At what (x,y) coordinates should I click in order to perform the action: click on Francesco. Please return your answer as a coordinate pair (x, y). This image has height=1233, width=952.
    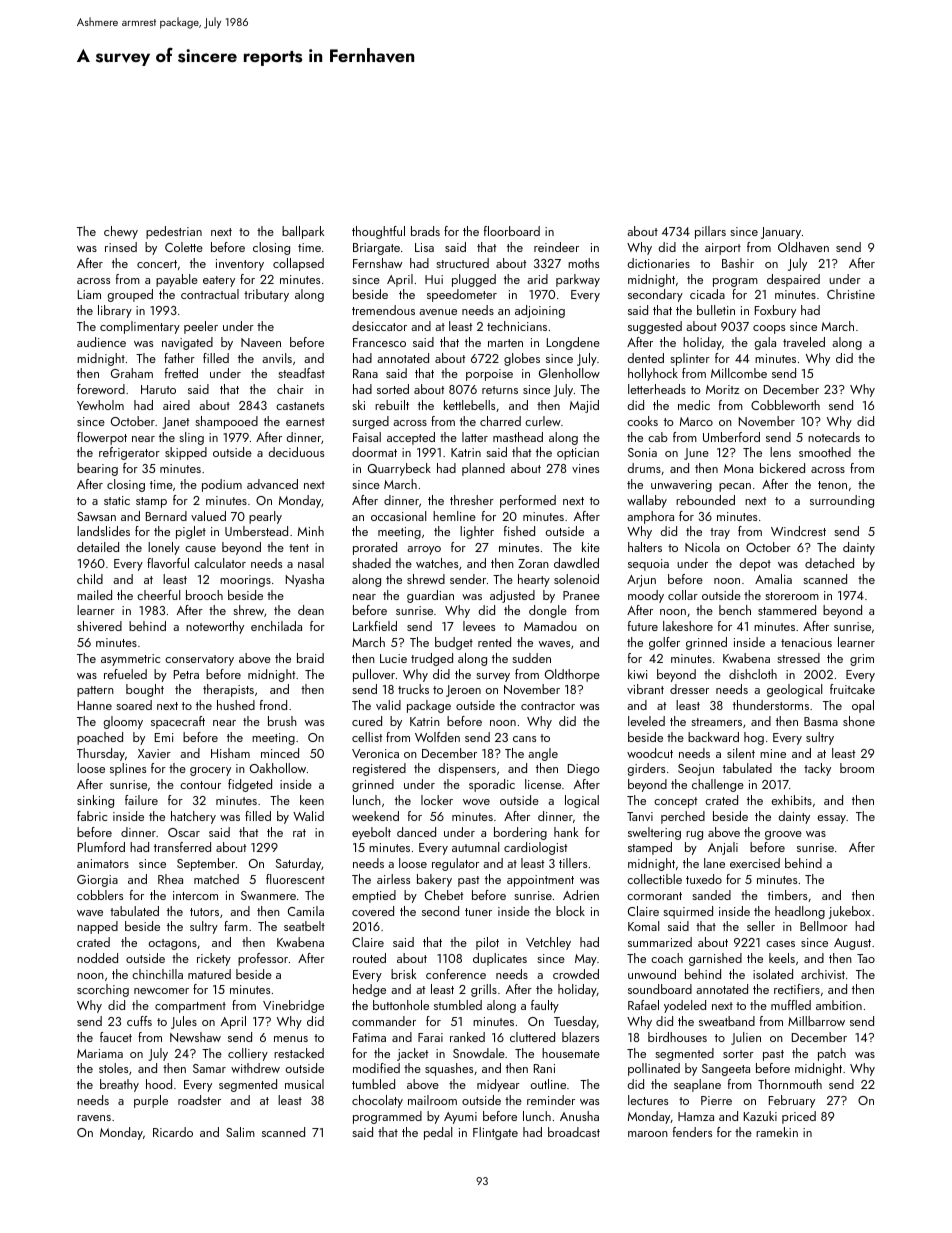
    Looking at the image, I should click on (379, 342).
